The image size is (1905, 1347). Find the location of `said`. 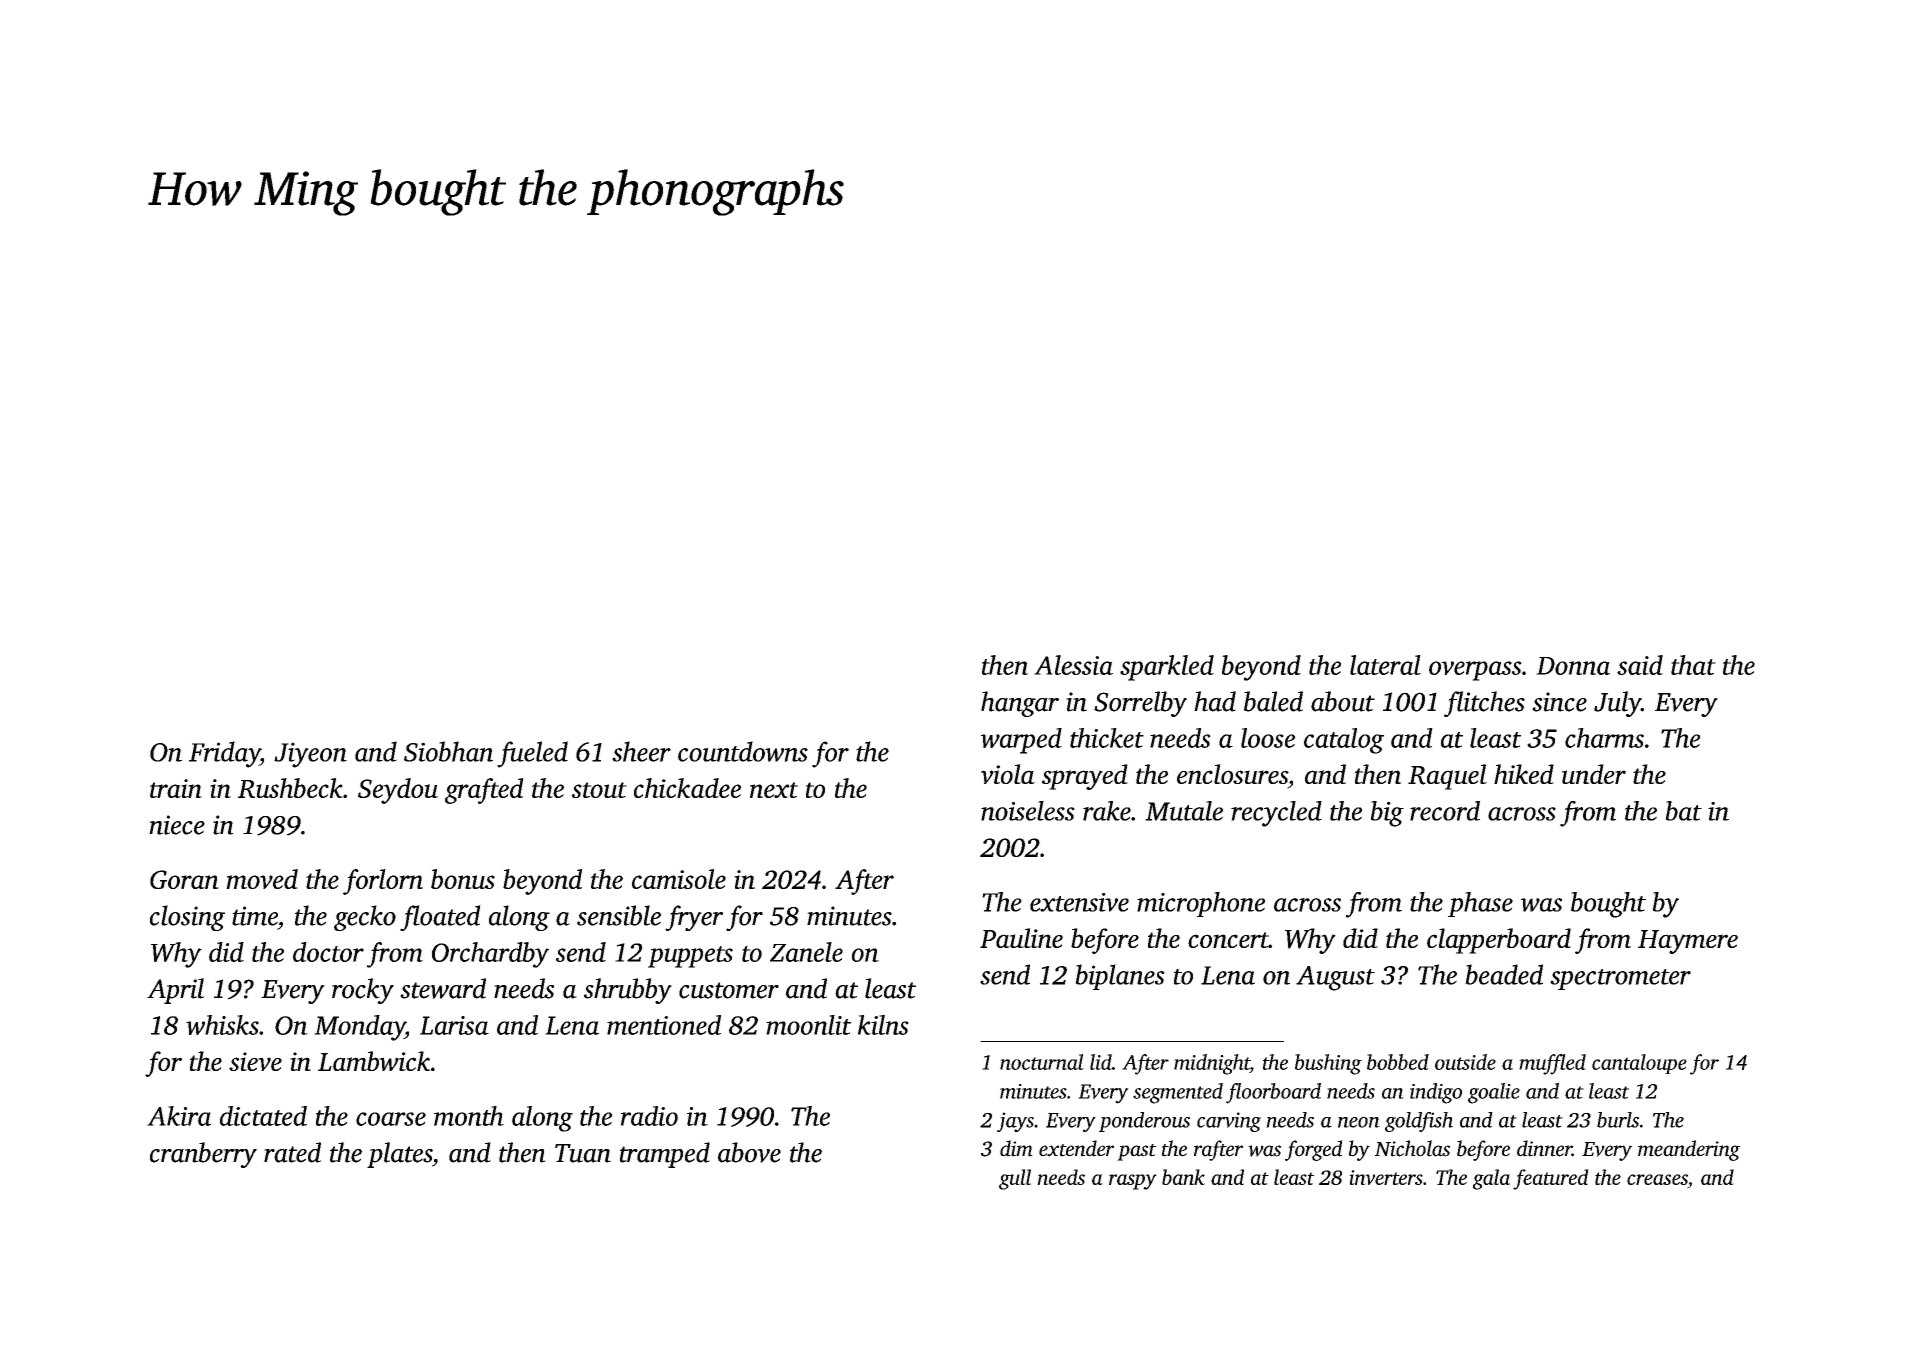

said is located at coordinates (1640, 665).
